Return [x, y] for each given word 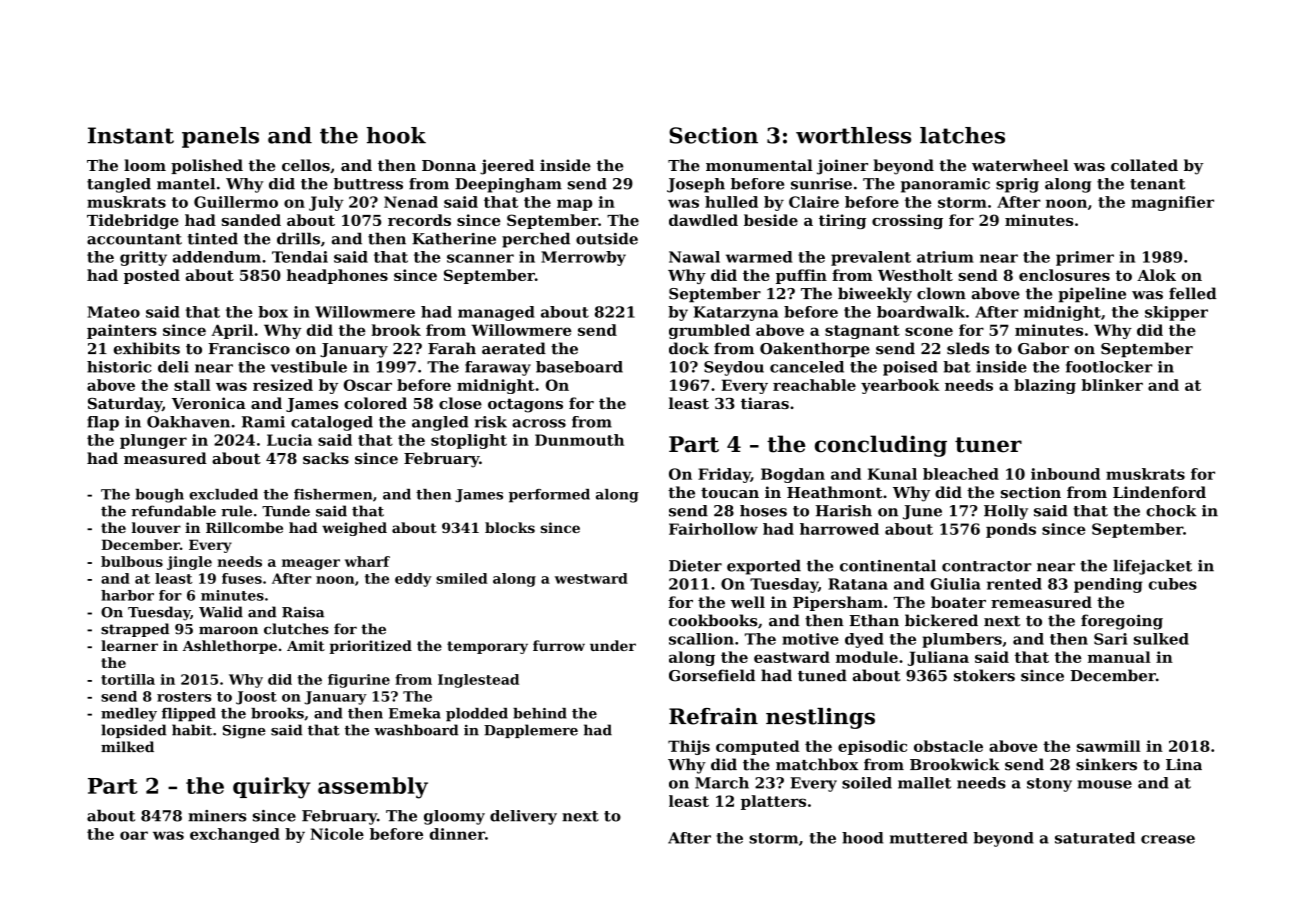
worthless [853, 135]
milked [127, 747]
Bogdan [793, 475]
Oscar [368, 385]
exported [764, 567]
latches [962, 135]
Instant [131, 135]
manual [1119, 657]
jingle [189, 563]
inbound [1065, 474]
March [722, 783]
